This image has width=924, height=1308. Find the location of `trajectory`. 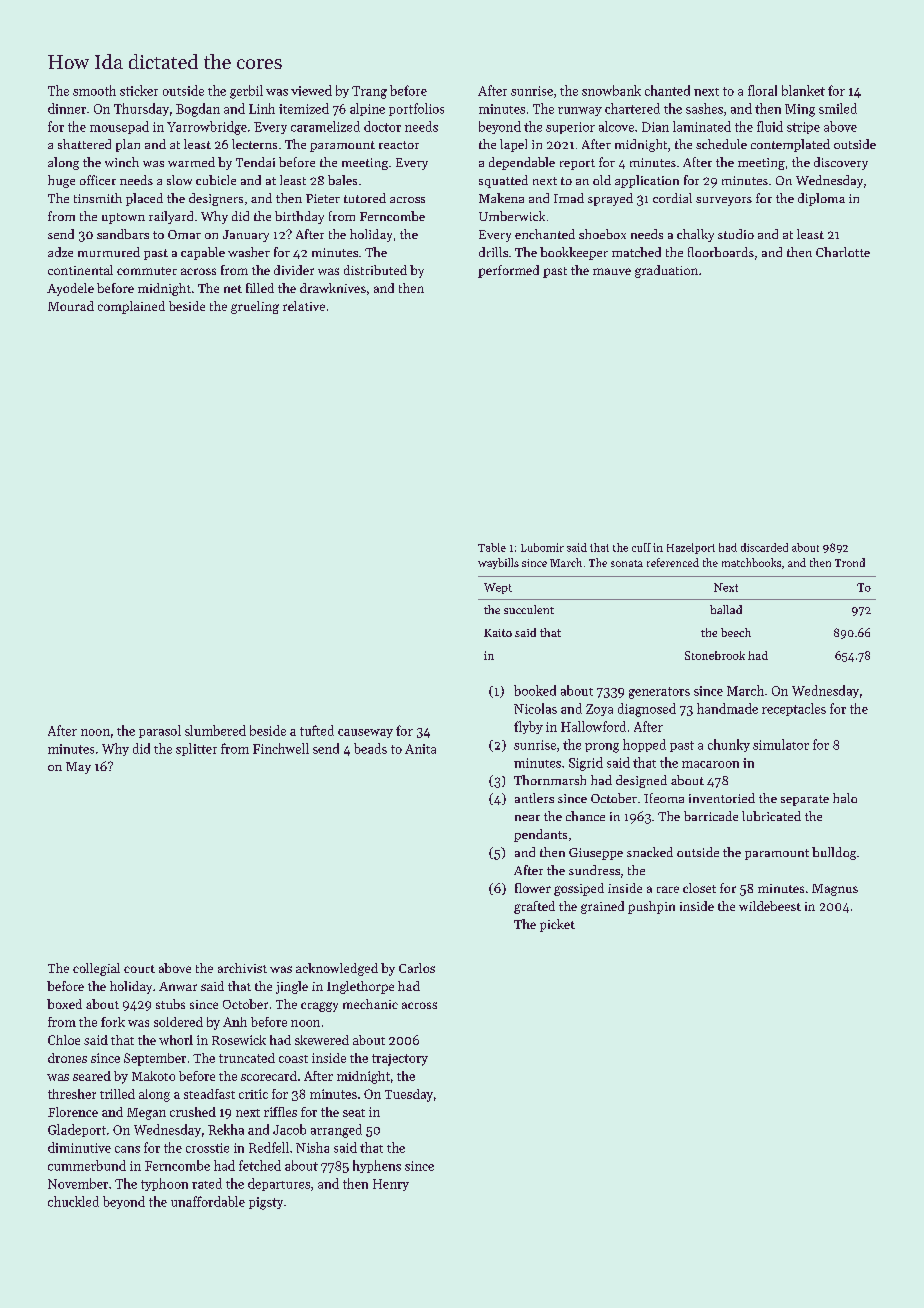

trajectory is located at coordinates (400, 1060).
